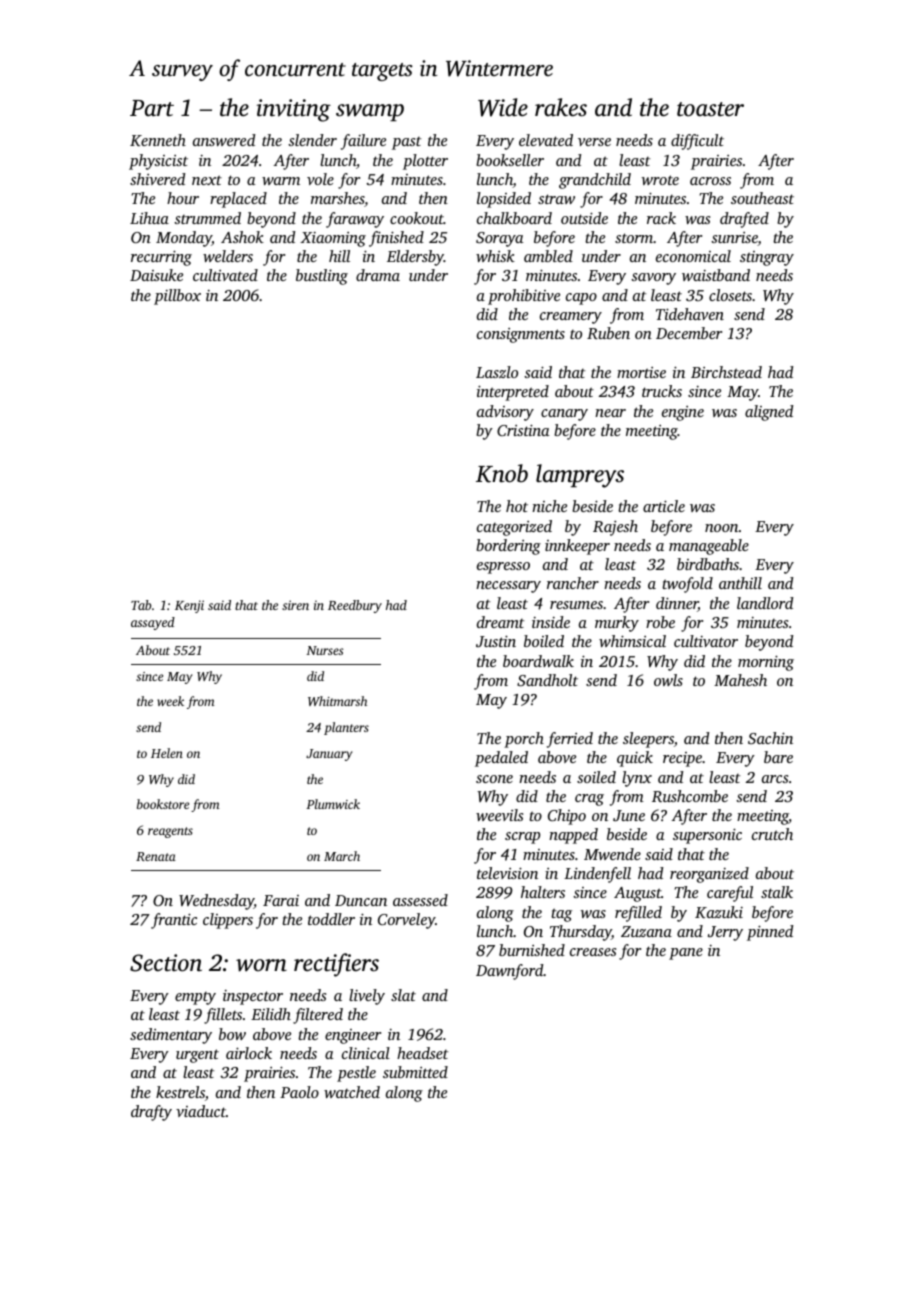 The width and height of the document is (924, 1314). Describe the element at coordinates (329, 755) in the document. I see `January` at that location.
